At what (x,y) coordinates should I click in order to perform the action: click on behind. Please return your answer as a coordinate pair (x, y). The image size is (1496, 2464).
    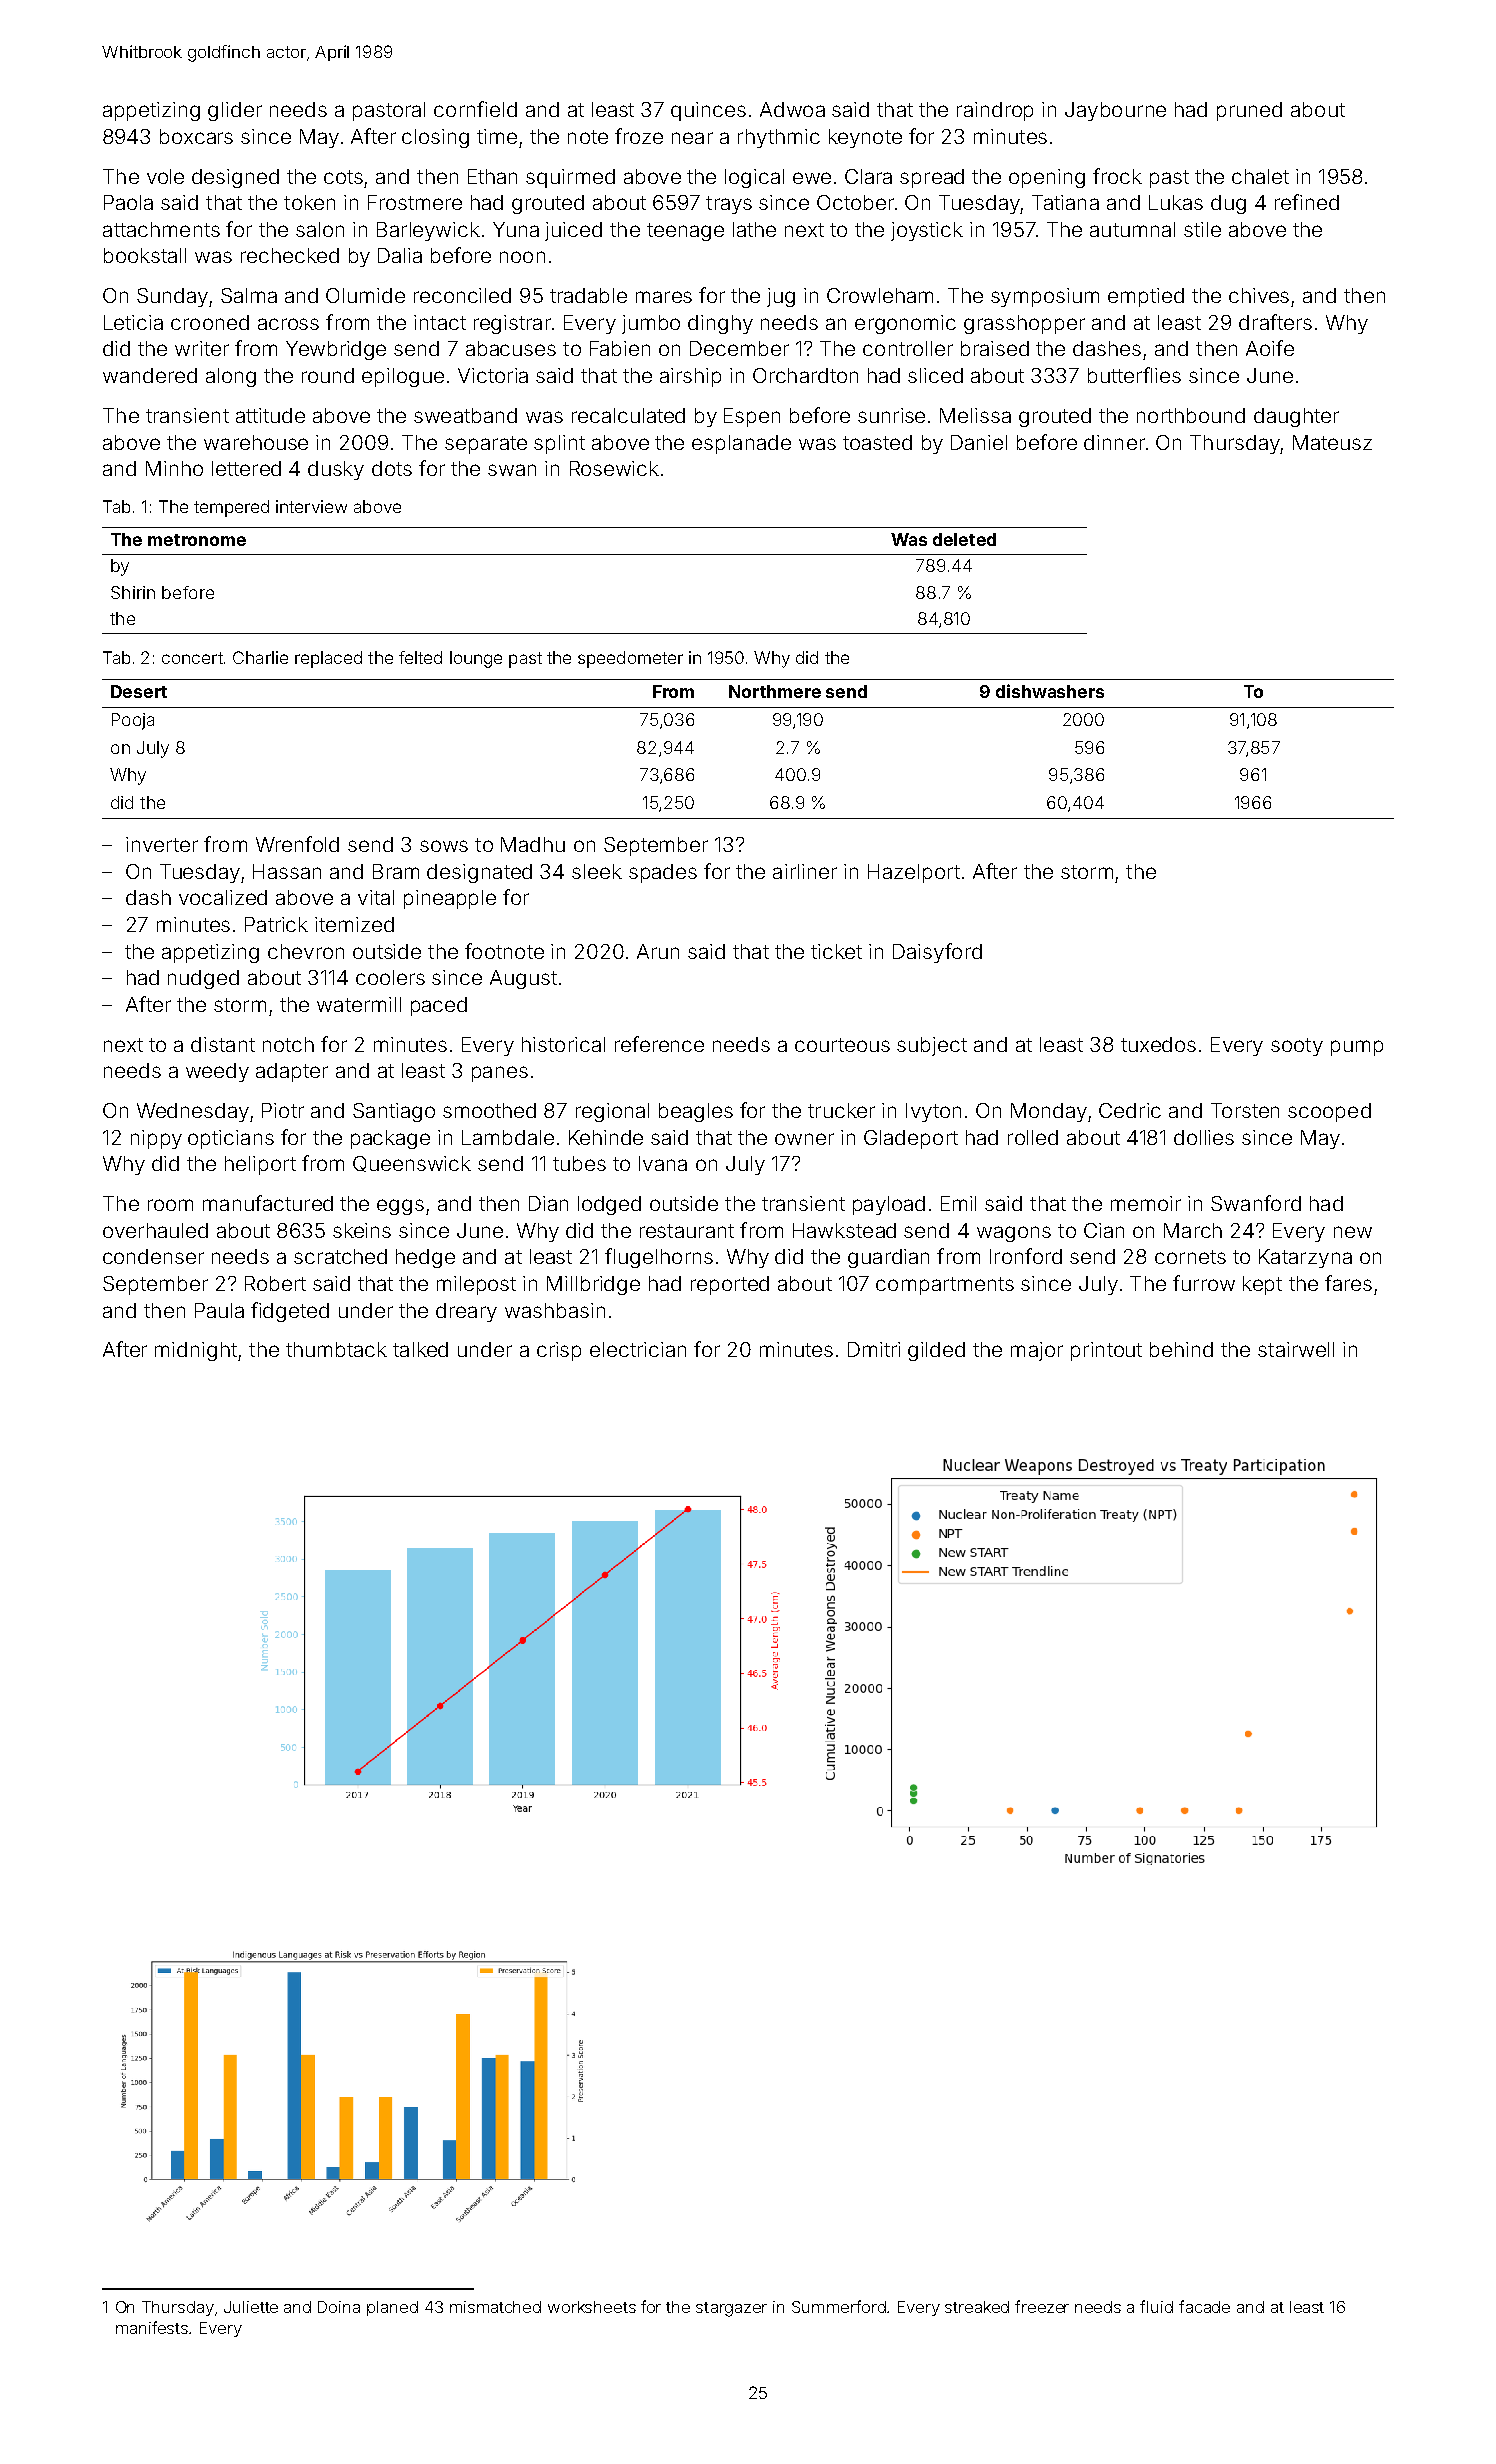
    Looking at the image, I should click on (1181, 1349).
